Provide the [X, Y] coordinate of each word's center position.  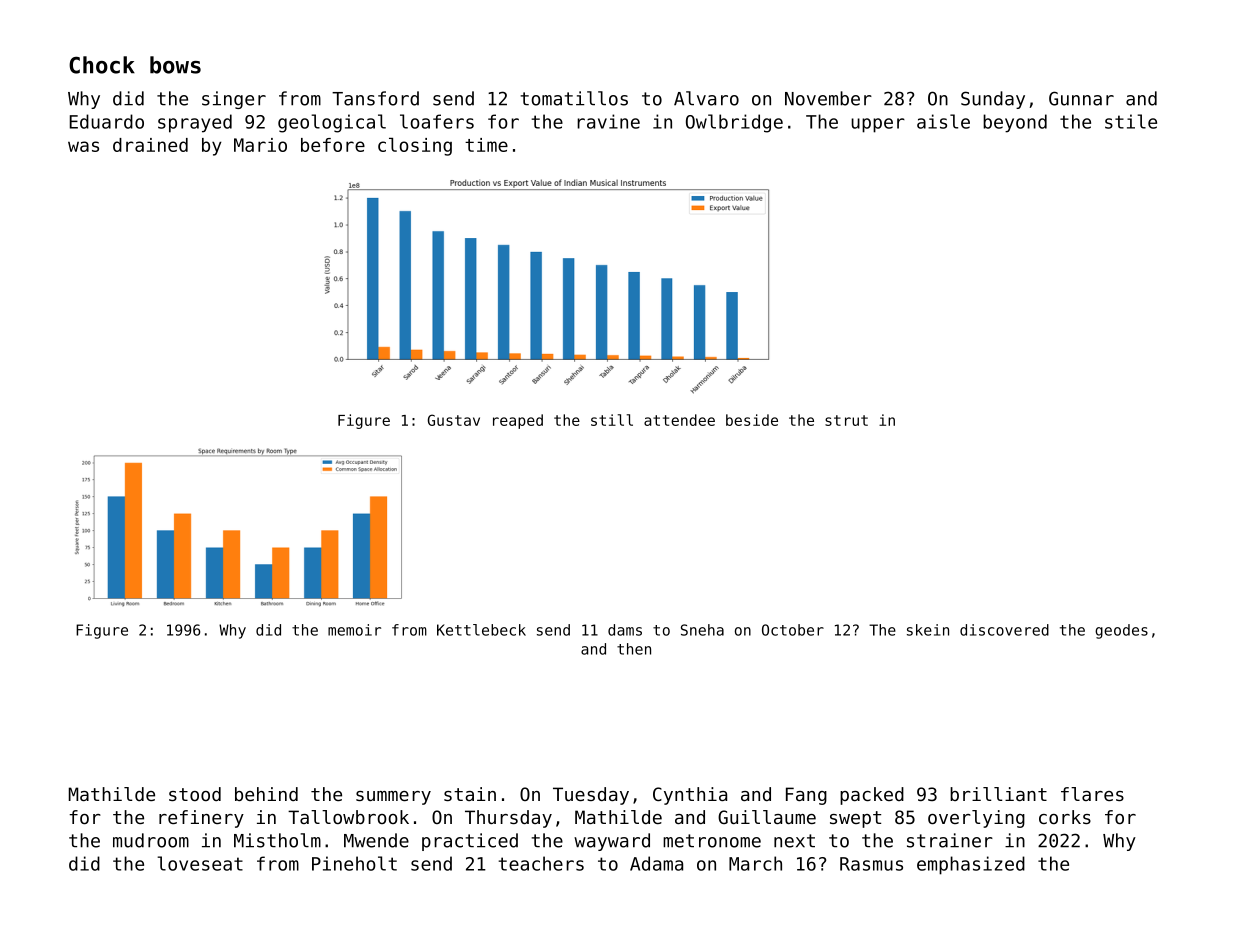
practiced [470, 842]
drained [150, 145]
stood [195, 794]
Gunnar [1081, 98]
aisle [943, 121]
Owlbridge [734, 123]
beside [752, 420]
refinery [201, 819]
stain [470, 794]
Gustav [454, 420]
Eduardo [107, 121]
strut [846, 420]
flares [1092, 794]
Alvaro [706, 98]
